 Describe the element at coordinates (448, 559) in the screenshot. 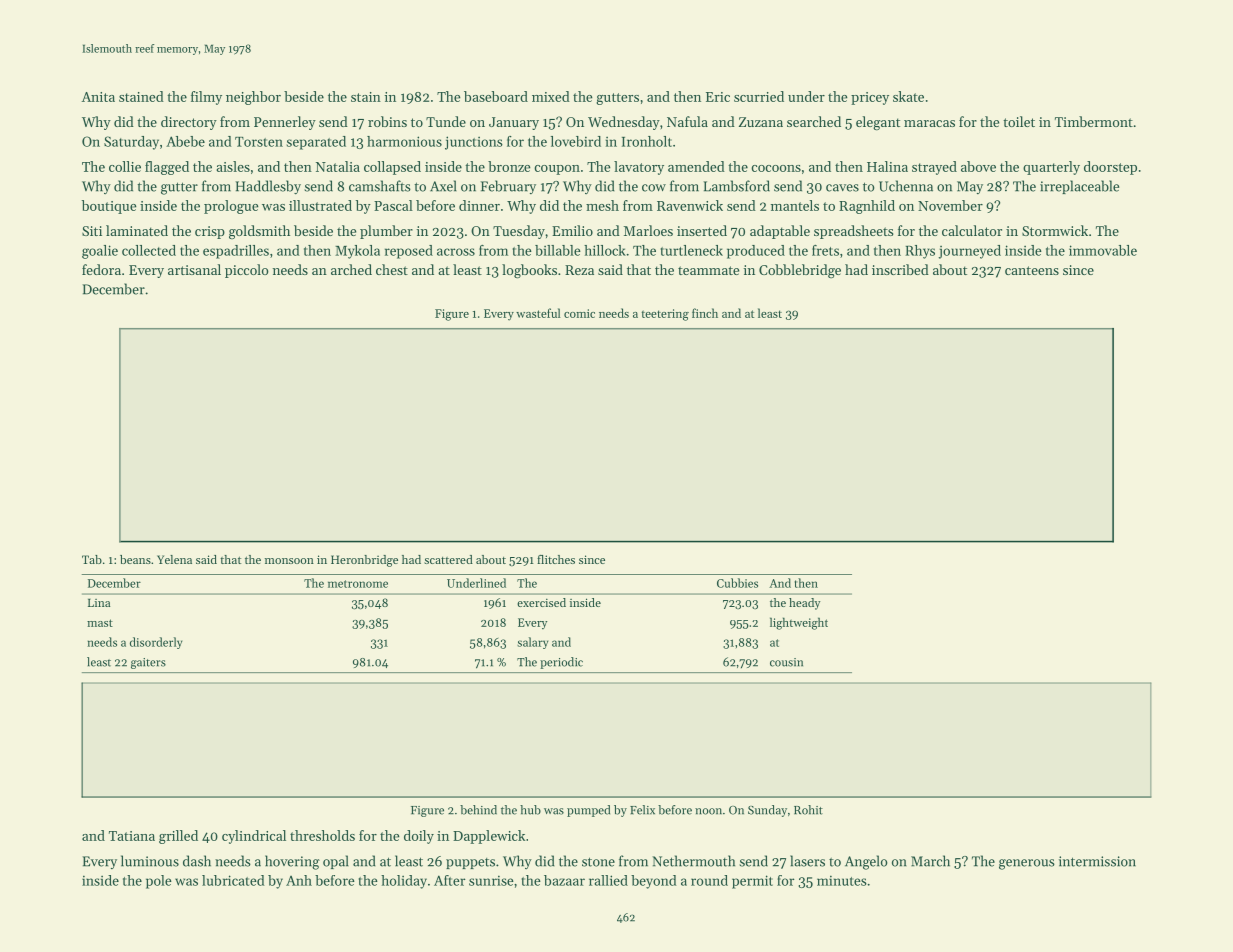

I see `scattered` at that location.
